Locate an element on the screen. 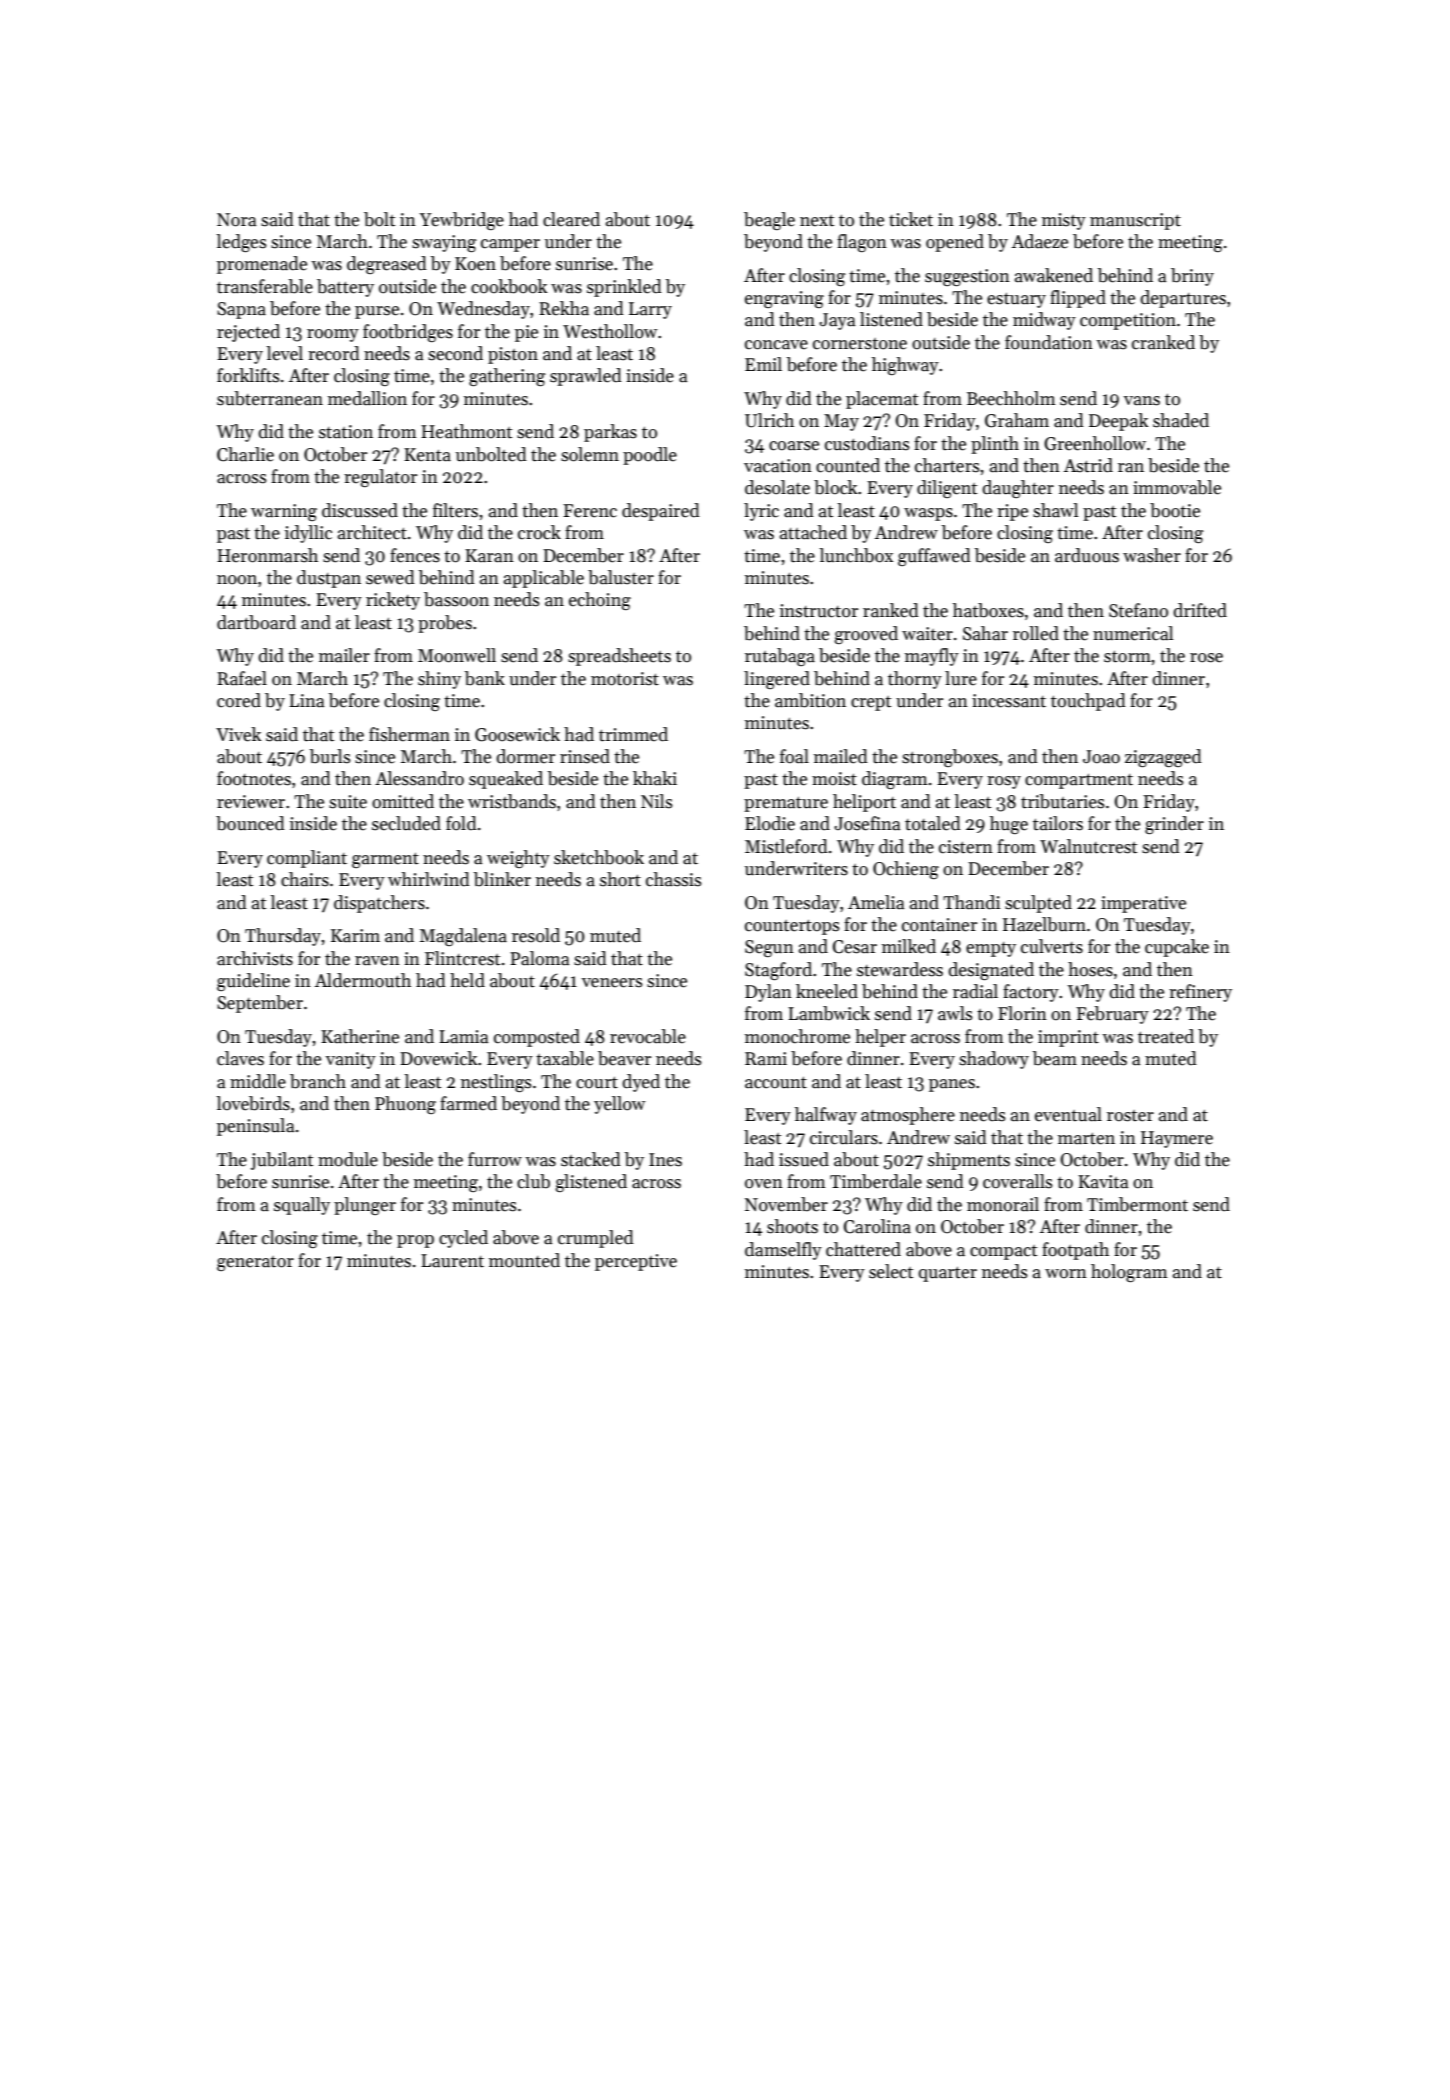 This screenshot has height=2100, width=1450. beagle is located at coordinates (769, 221).
